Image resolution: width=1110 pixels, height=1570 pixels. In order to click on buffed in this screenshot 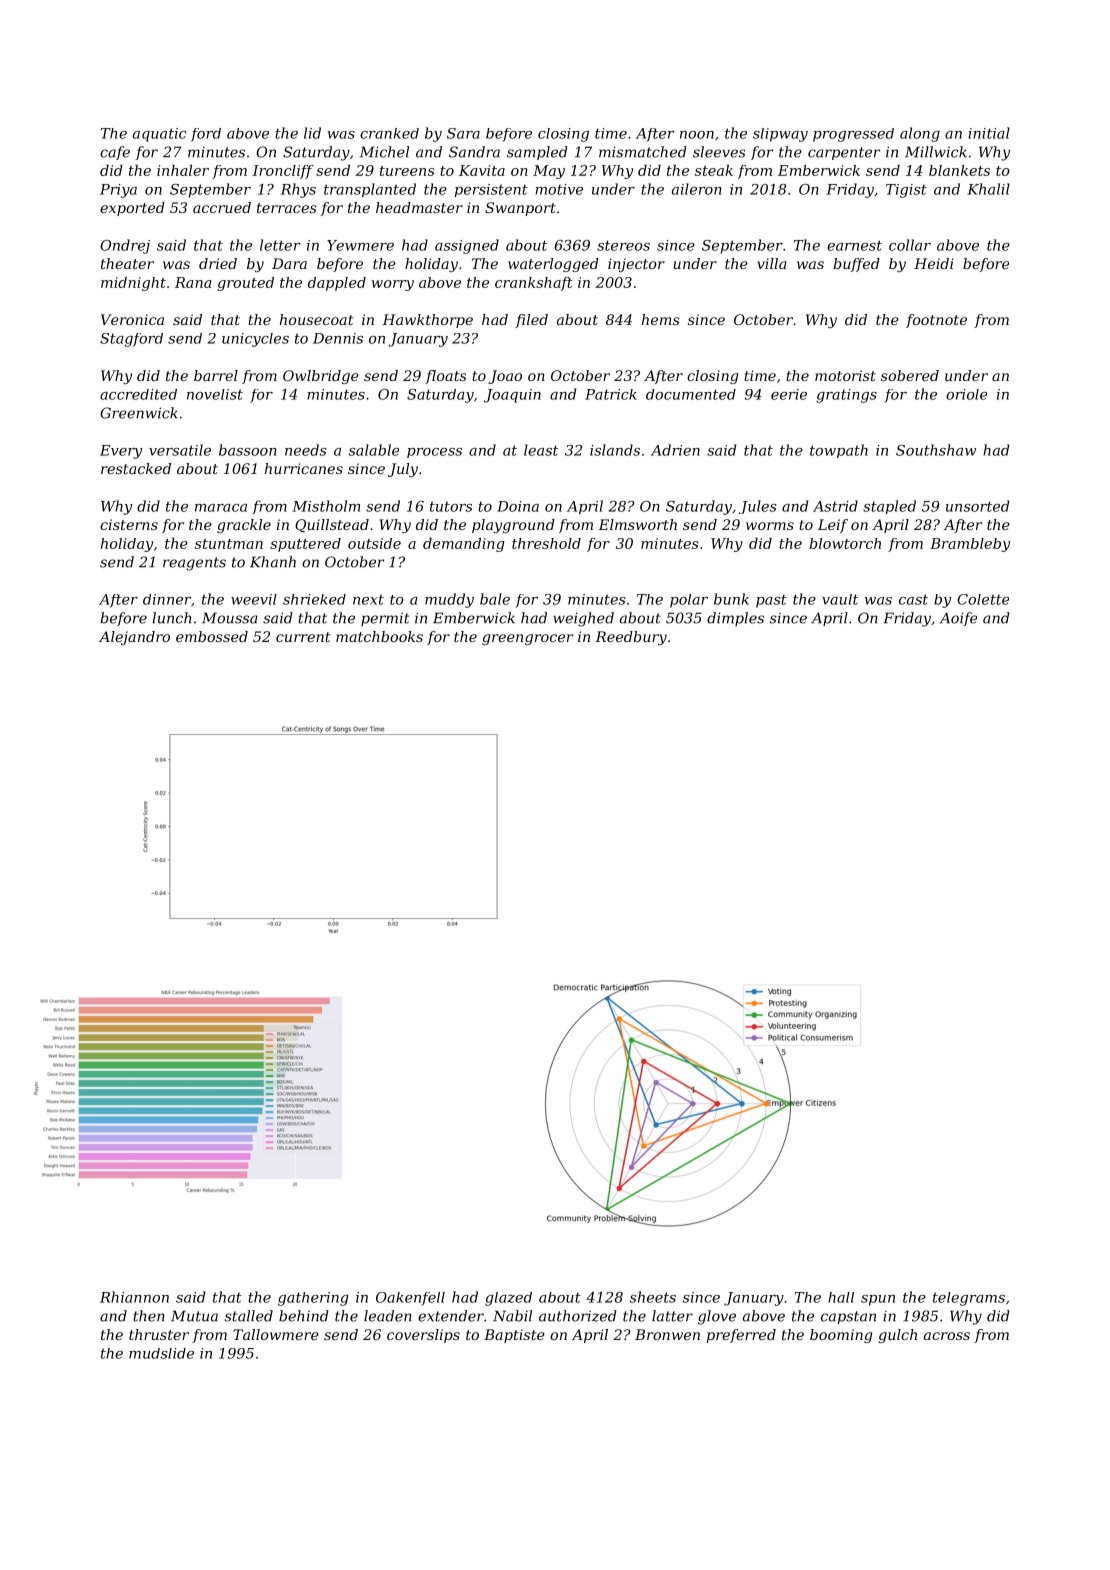, I will do `click(856, 265)`.
